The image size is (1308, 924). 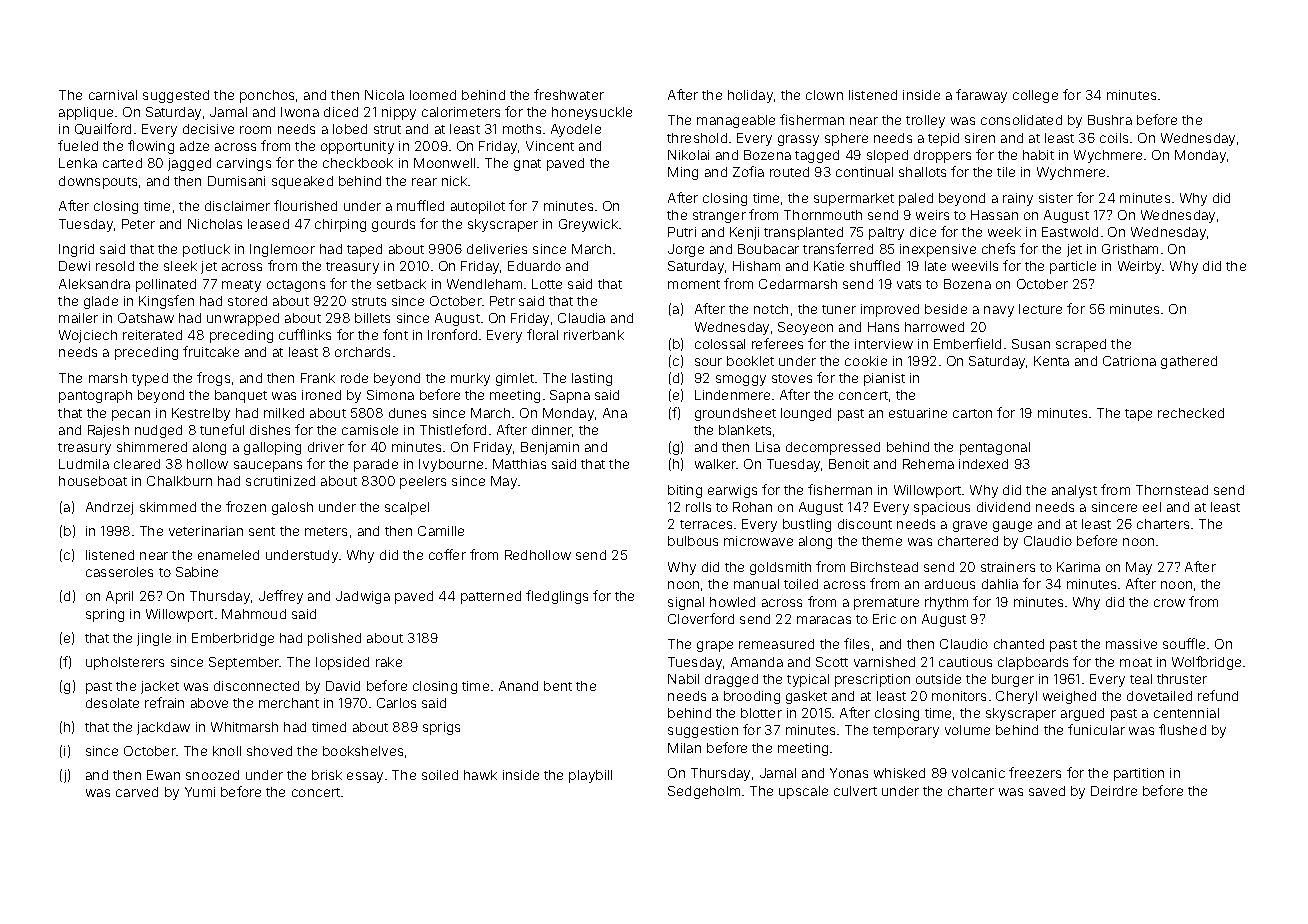 What do you see at coordinates (179, 481) in the screenshot?
I see `Chalkburn` at bounding box center [179, 481].
